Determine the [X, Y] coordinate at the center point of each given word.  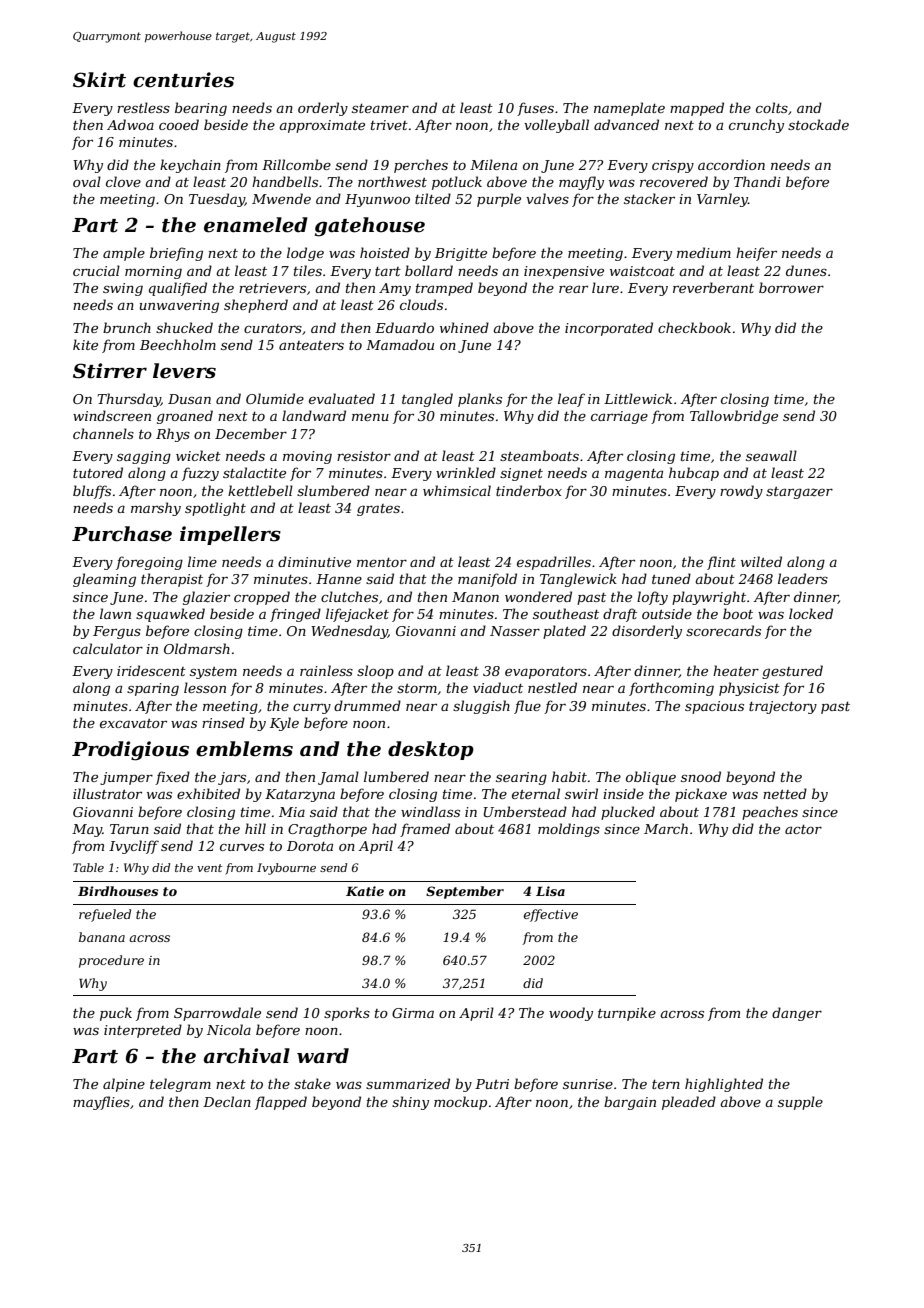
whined [464, 327]
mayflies [101, 1103]
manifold [487, 580]
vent [209, 868]
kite [85, 344]
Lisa [550, 891]
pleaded [689, 1103]
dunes [806, 270]
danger [797, 1014]
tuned [671, 578]
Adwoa [130, 124]
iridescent [151, 670]
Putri [492, 1084]
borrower [791, 287]
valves [547, 198]
